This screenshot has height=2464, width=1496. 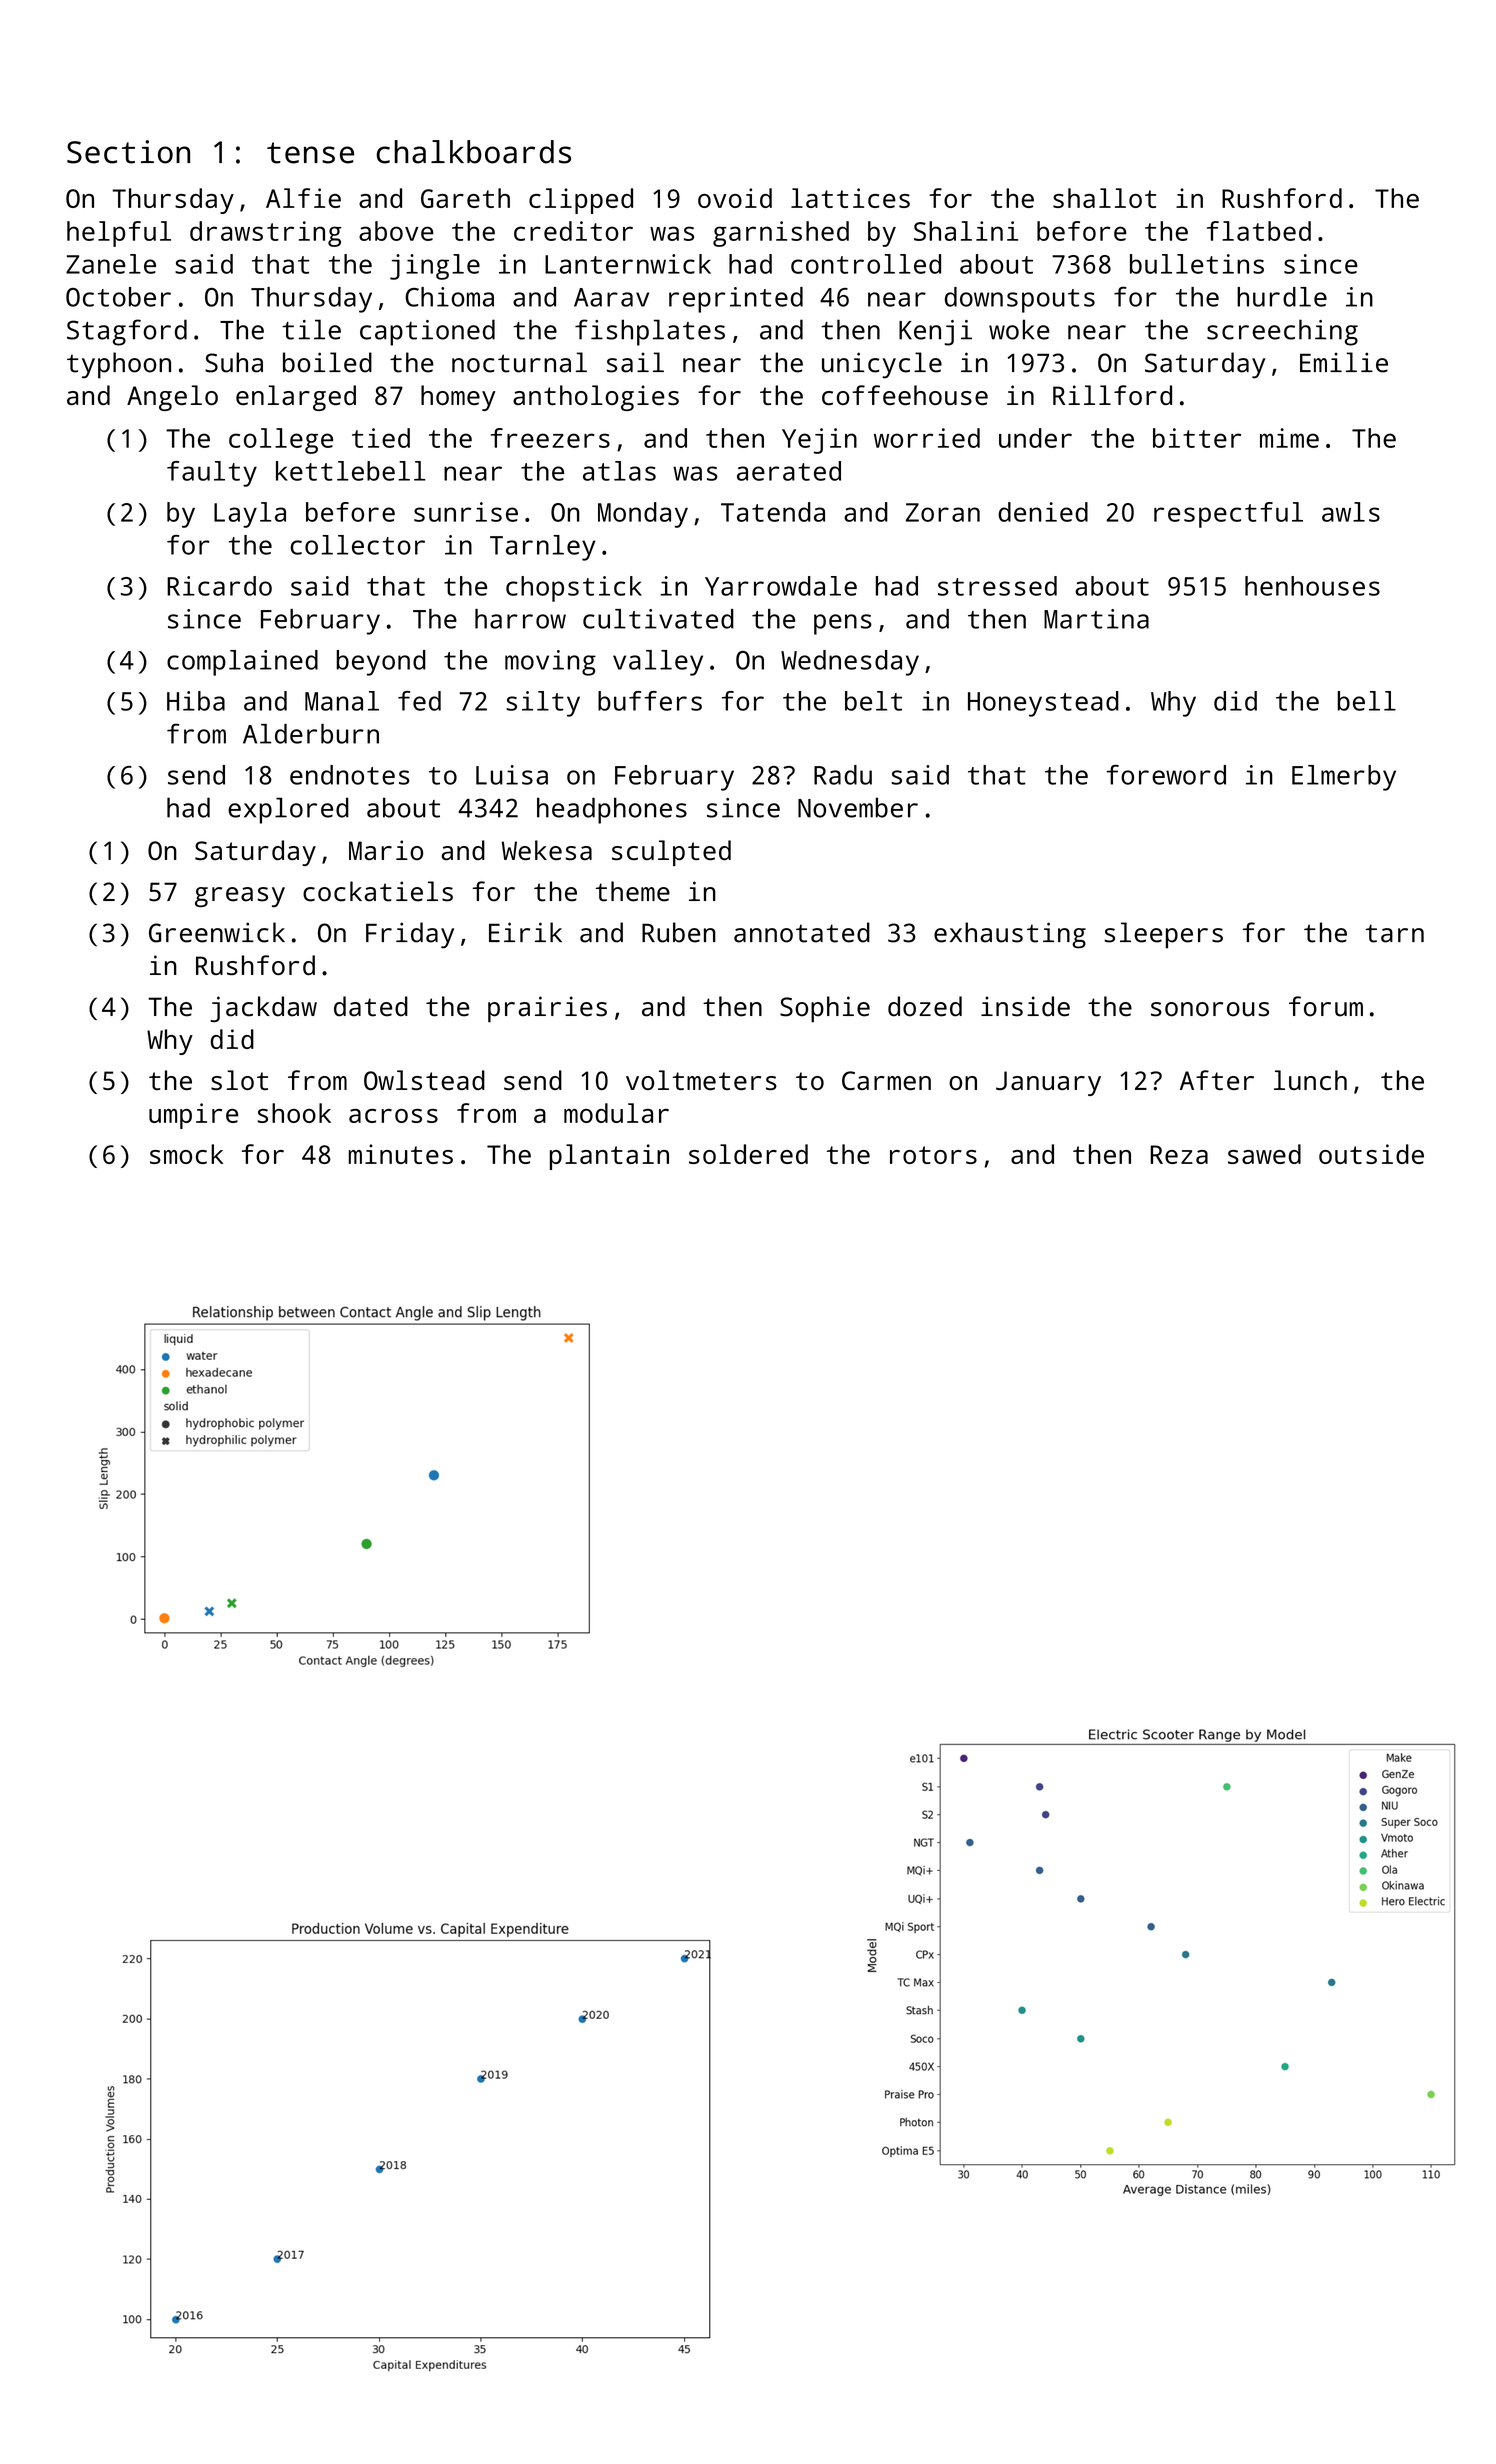 I want to click on screeching, so click(x=1282, y=332).
